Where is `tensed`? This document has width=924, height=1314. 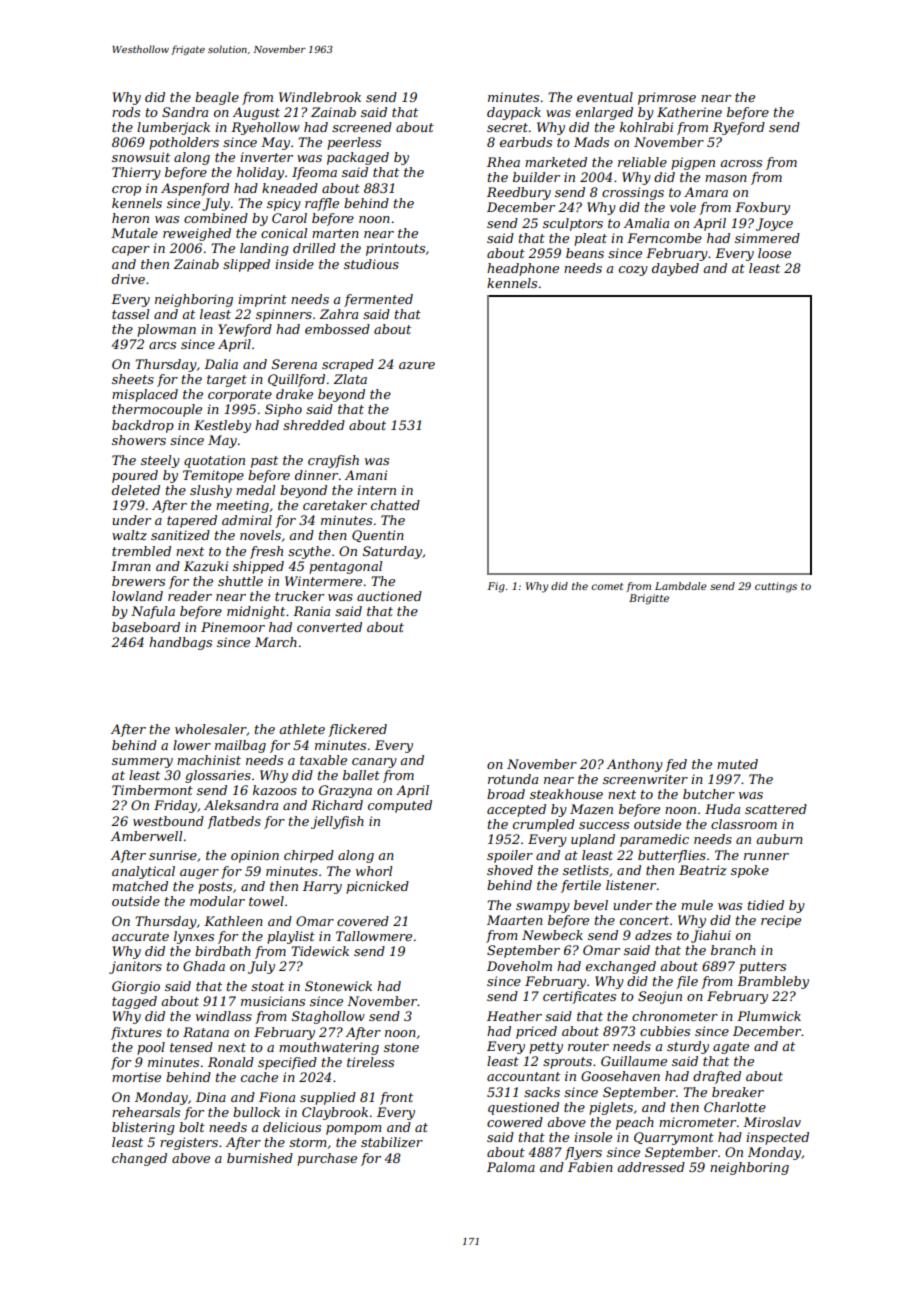
tensed is located at coordinates (191, 1047).
